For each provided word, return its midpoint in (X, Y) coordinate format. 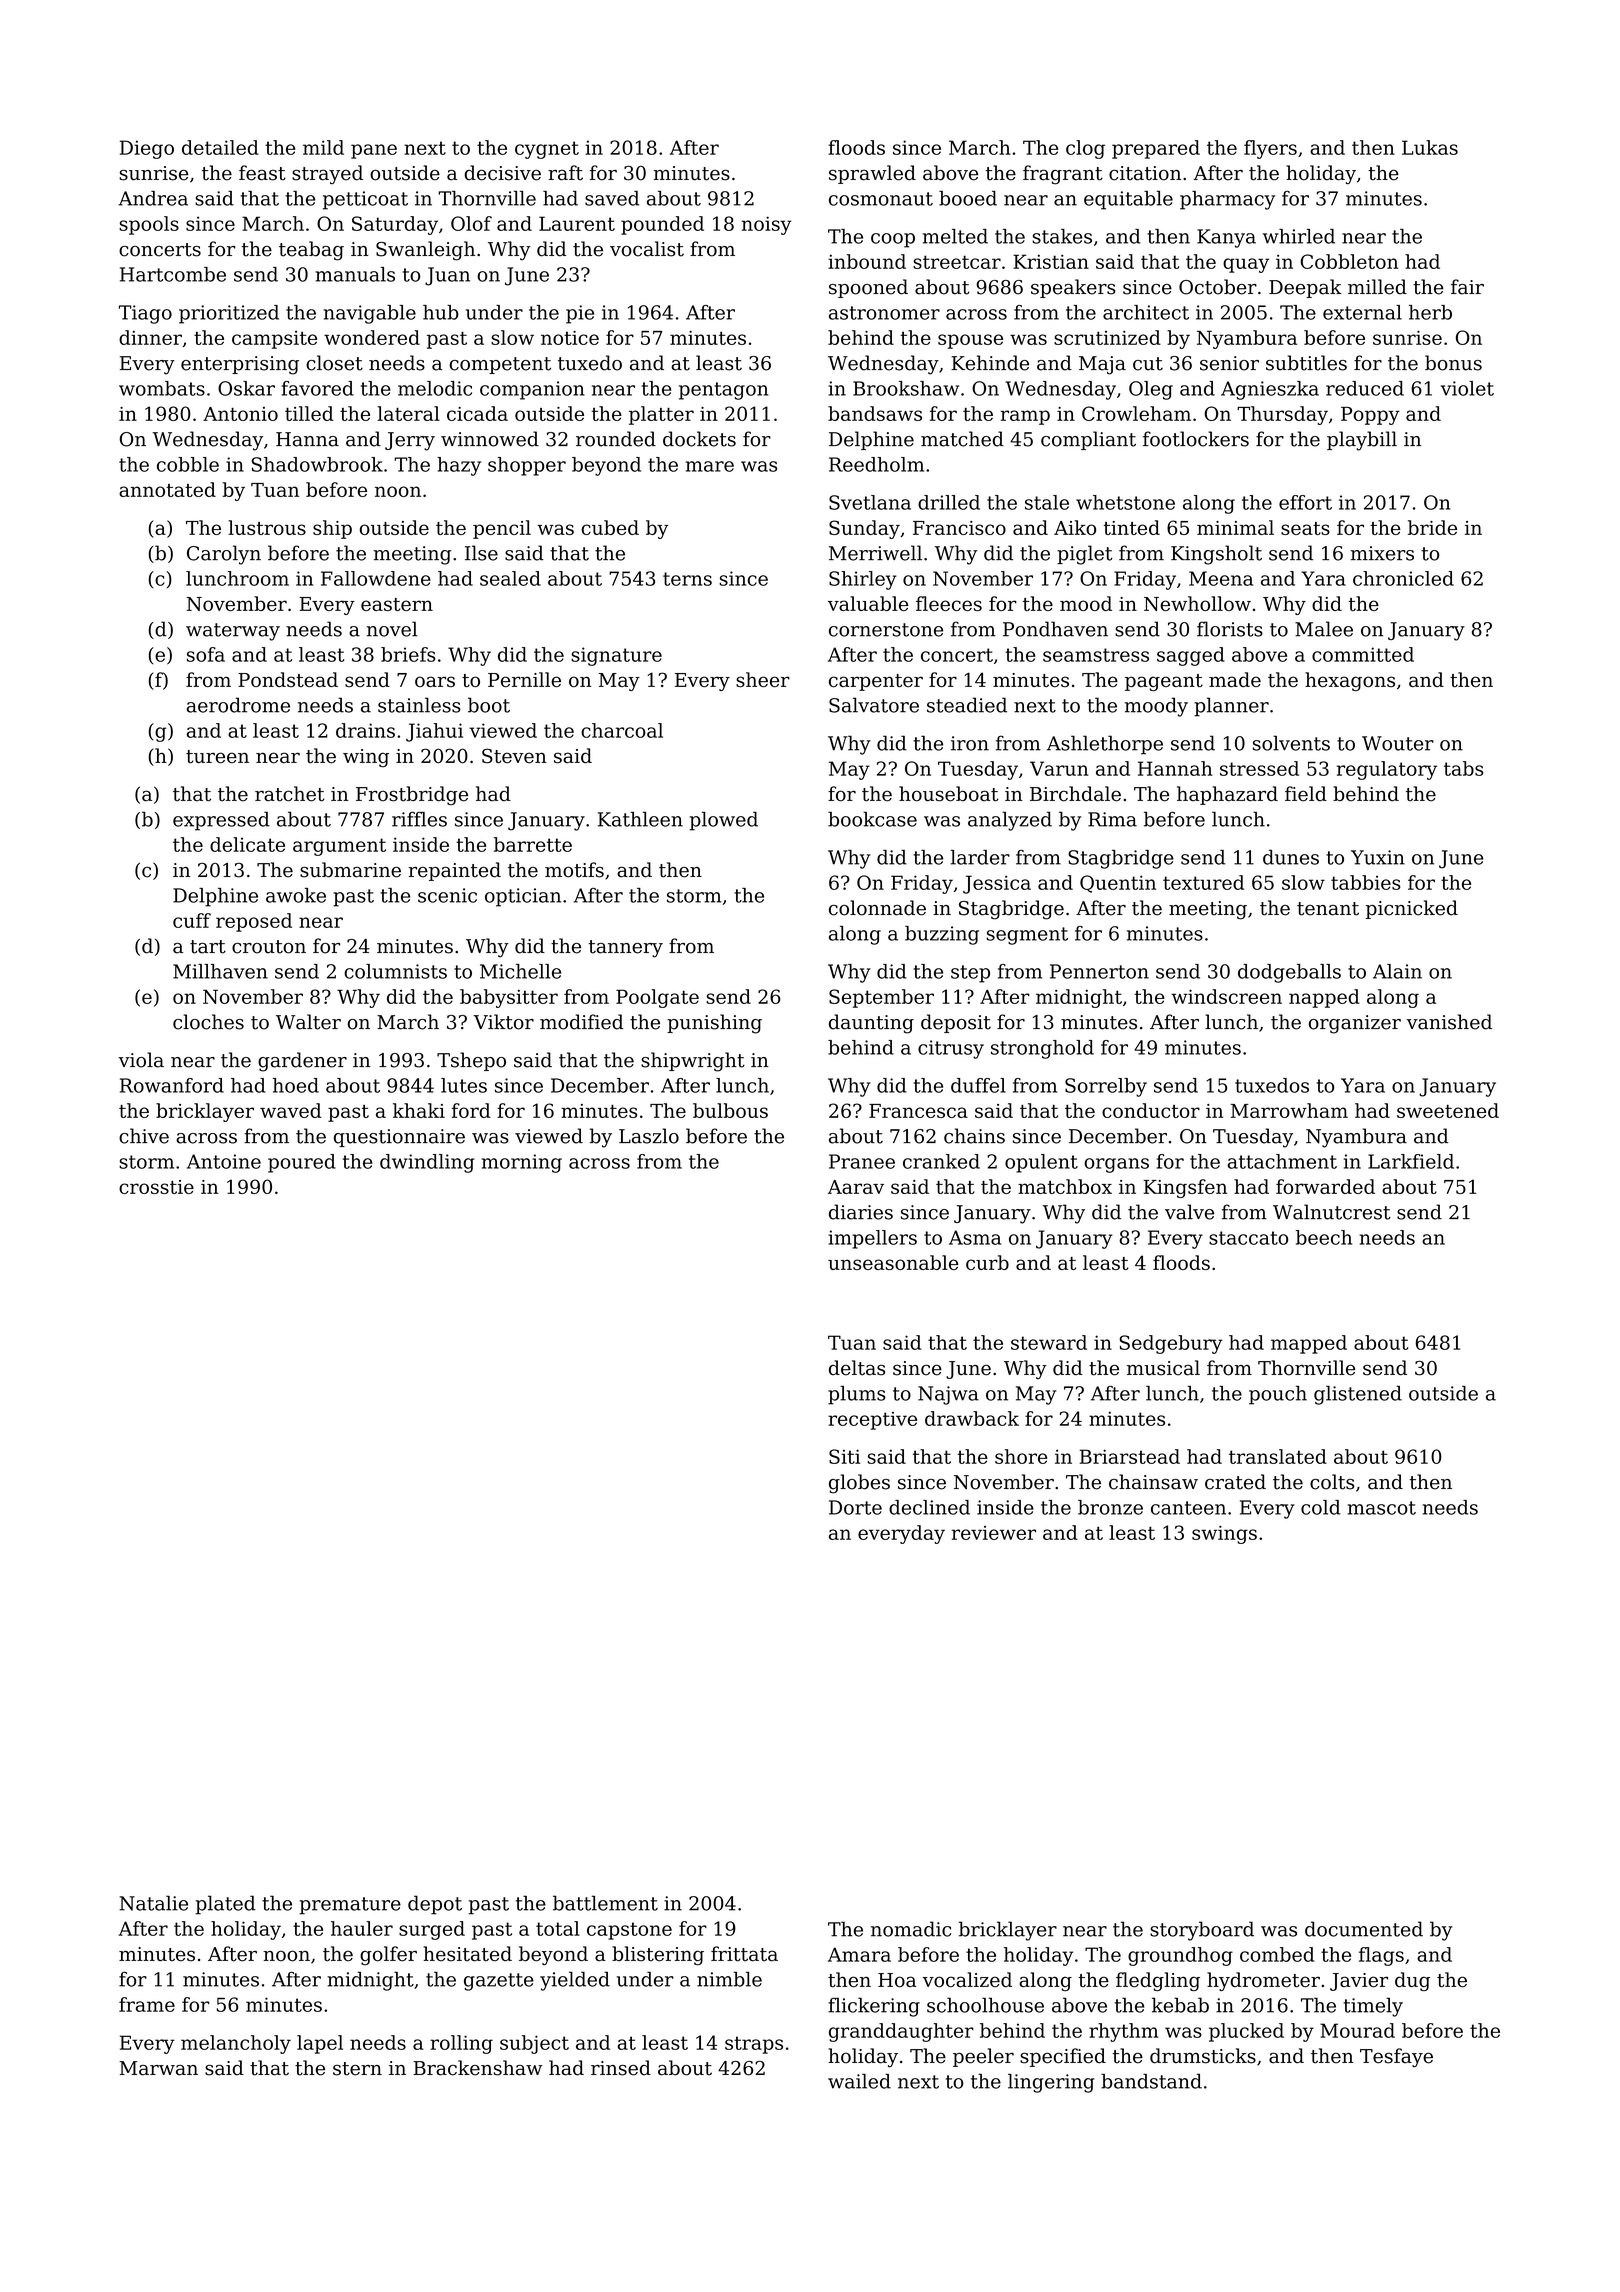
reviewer (993, 1533)
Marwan (158, 2068)
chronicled (1403, 578)
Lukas (1430, 147)
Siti (844, 1456)
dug (1412, 1981)
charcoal (622, 730)
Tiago (145, 314)
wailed (859, 2081)
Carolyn (224, 555)
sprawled (872, 174)
